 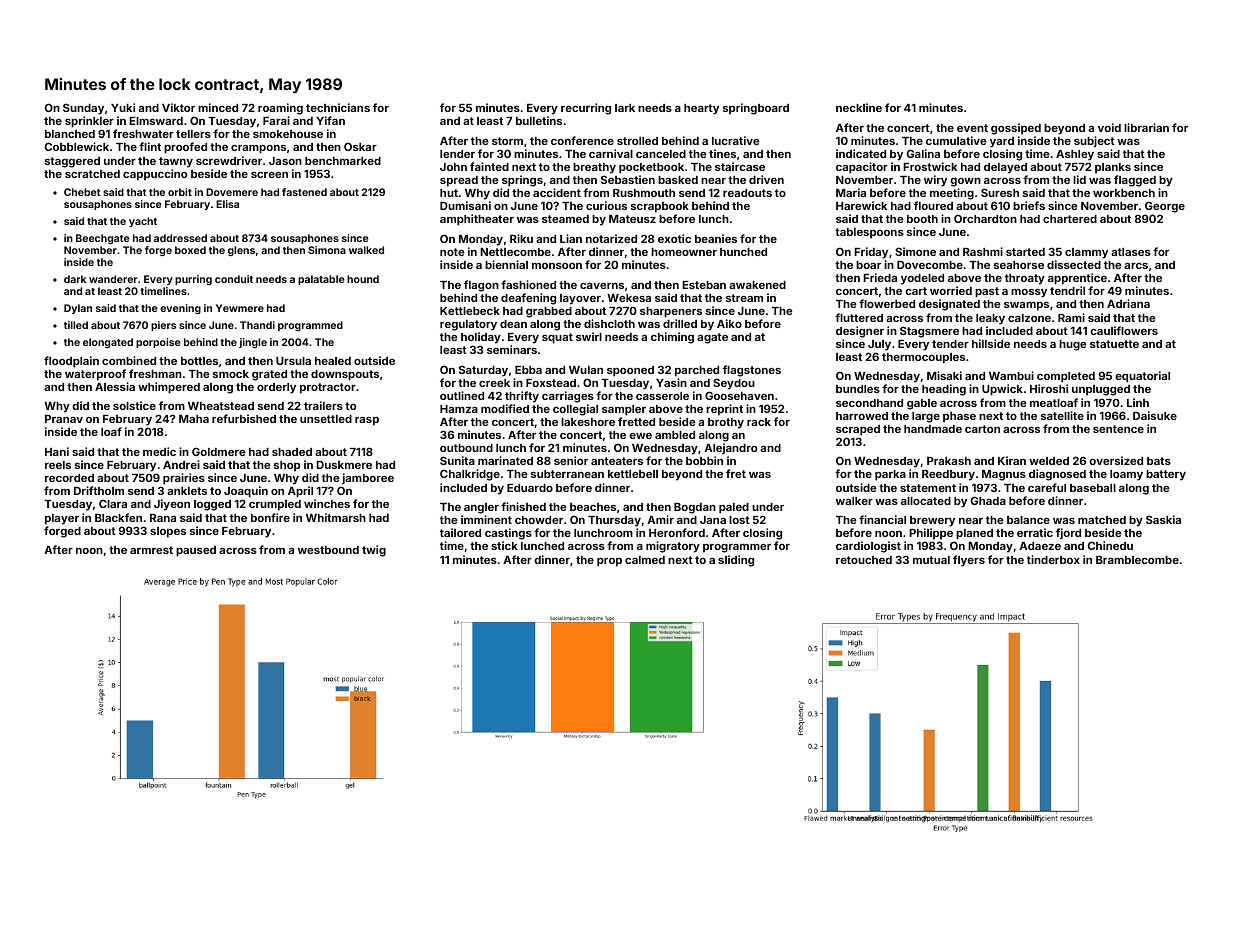 I want to click on Frostwick, so click(x=930, y=166).
